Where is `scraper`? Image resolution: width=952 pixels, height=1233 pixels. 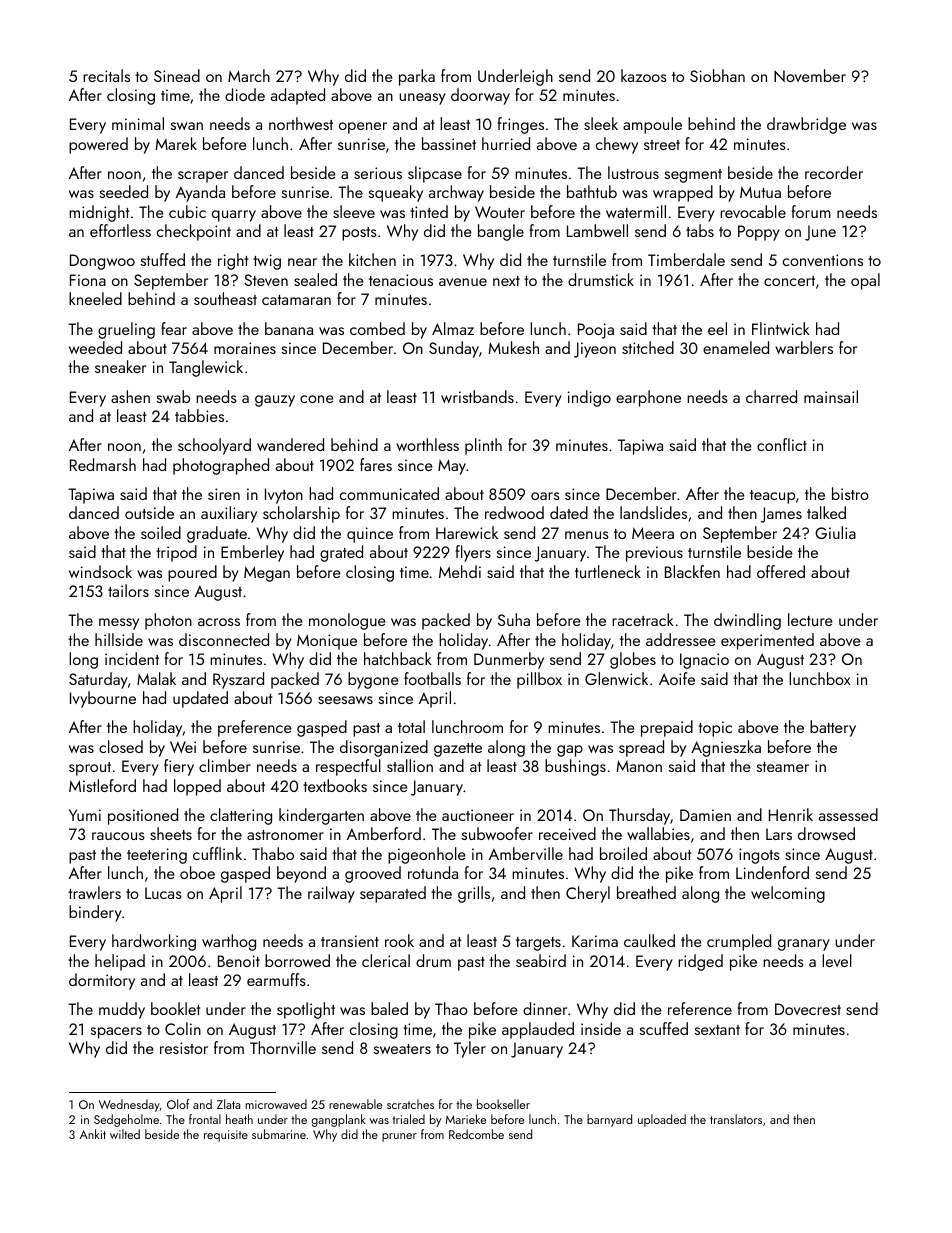
scraper is located at coordinates (203, 177).
